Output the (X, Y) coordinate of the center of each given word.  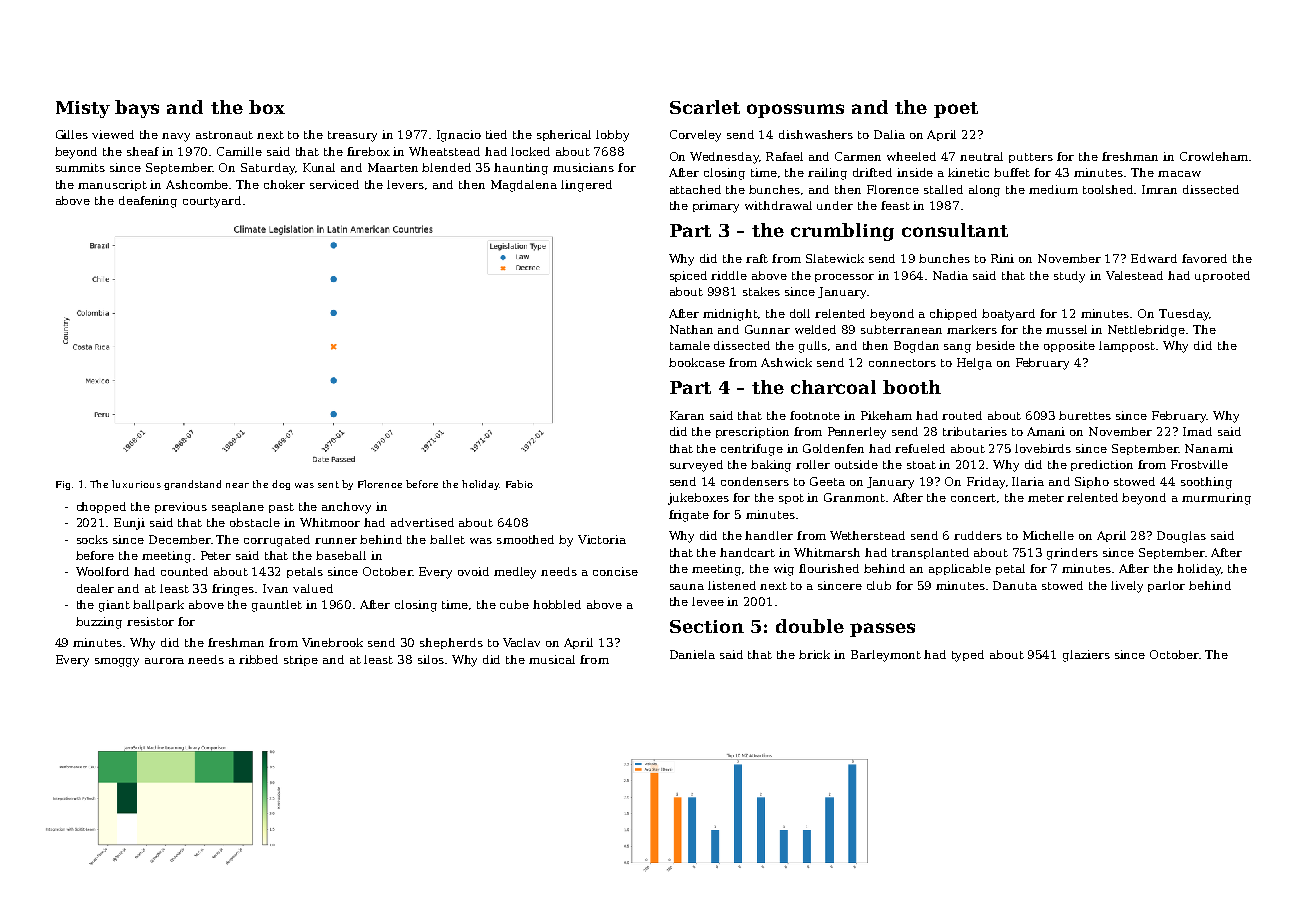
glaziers (1086, 656)
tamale (690, 345)
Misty (83, 109)
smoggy (117, 662)
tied (496, 134)
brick (814, 654)
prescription (752, 432)
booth (912, 387)
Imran (1159, 189)
